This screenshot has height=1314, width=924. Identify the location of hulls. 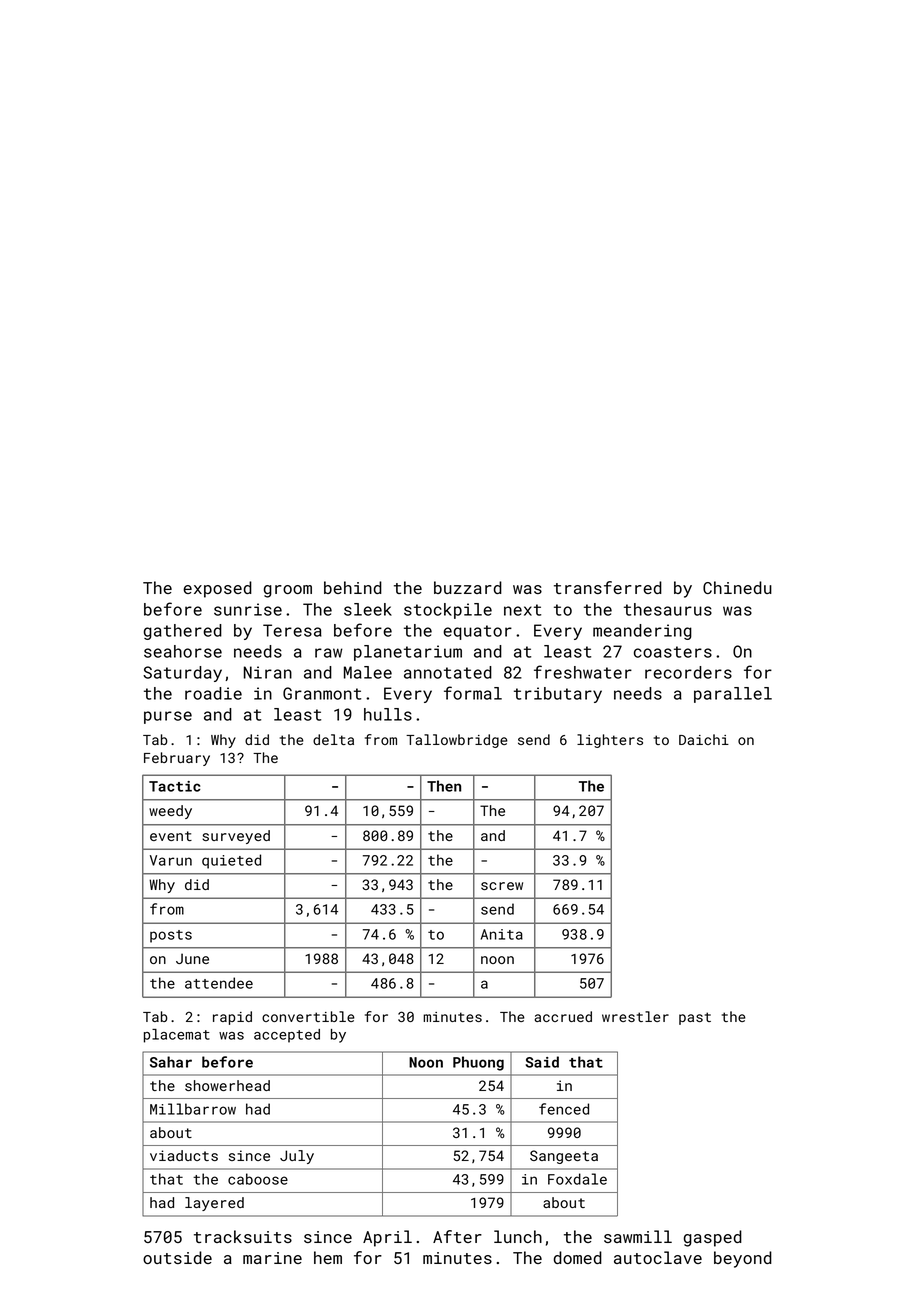
(388, 714).
